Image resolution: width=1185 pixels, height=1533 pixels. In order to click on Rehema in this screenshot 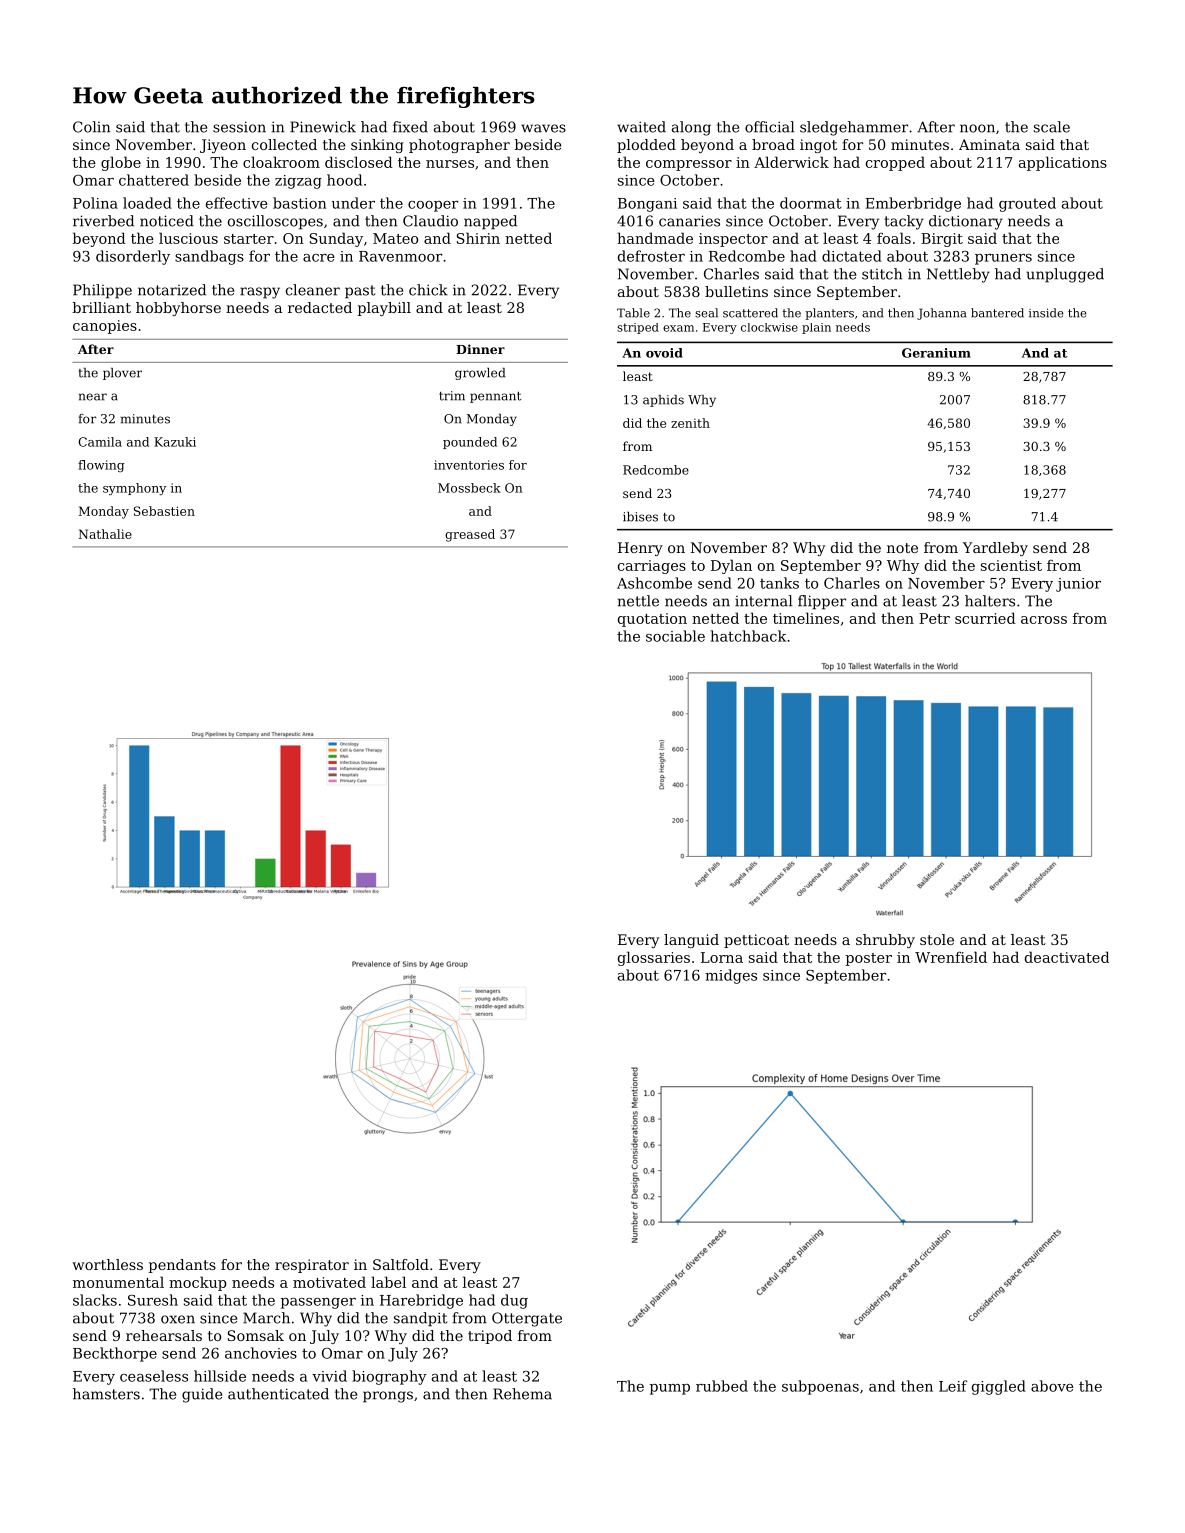, I will do `click(522, 1394)`.
